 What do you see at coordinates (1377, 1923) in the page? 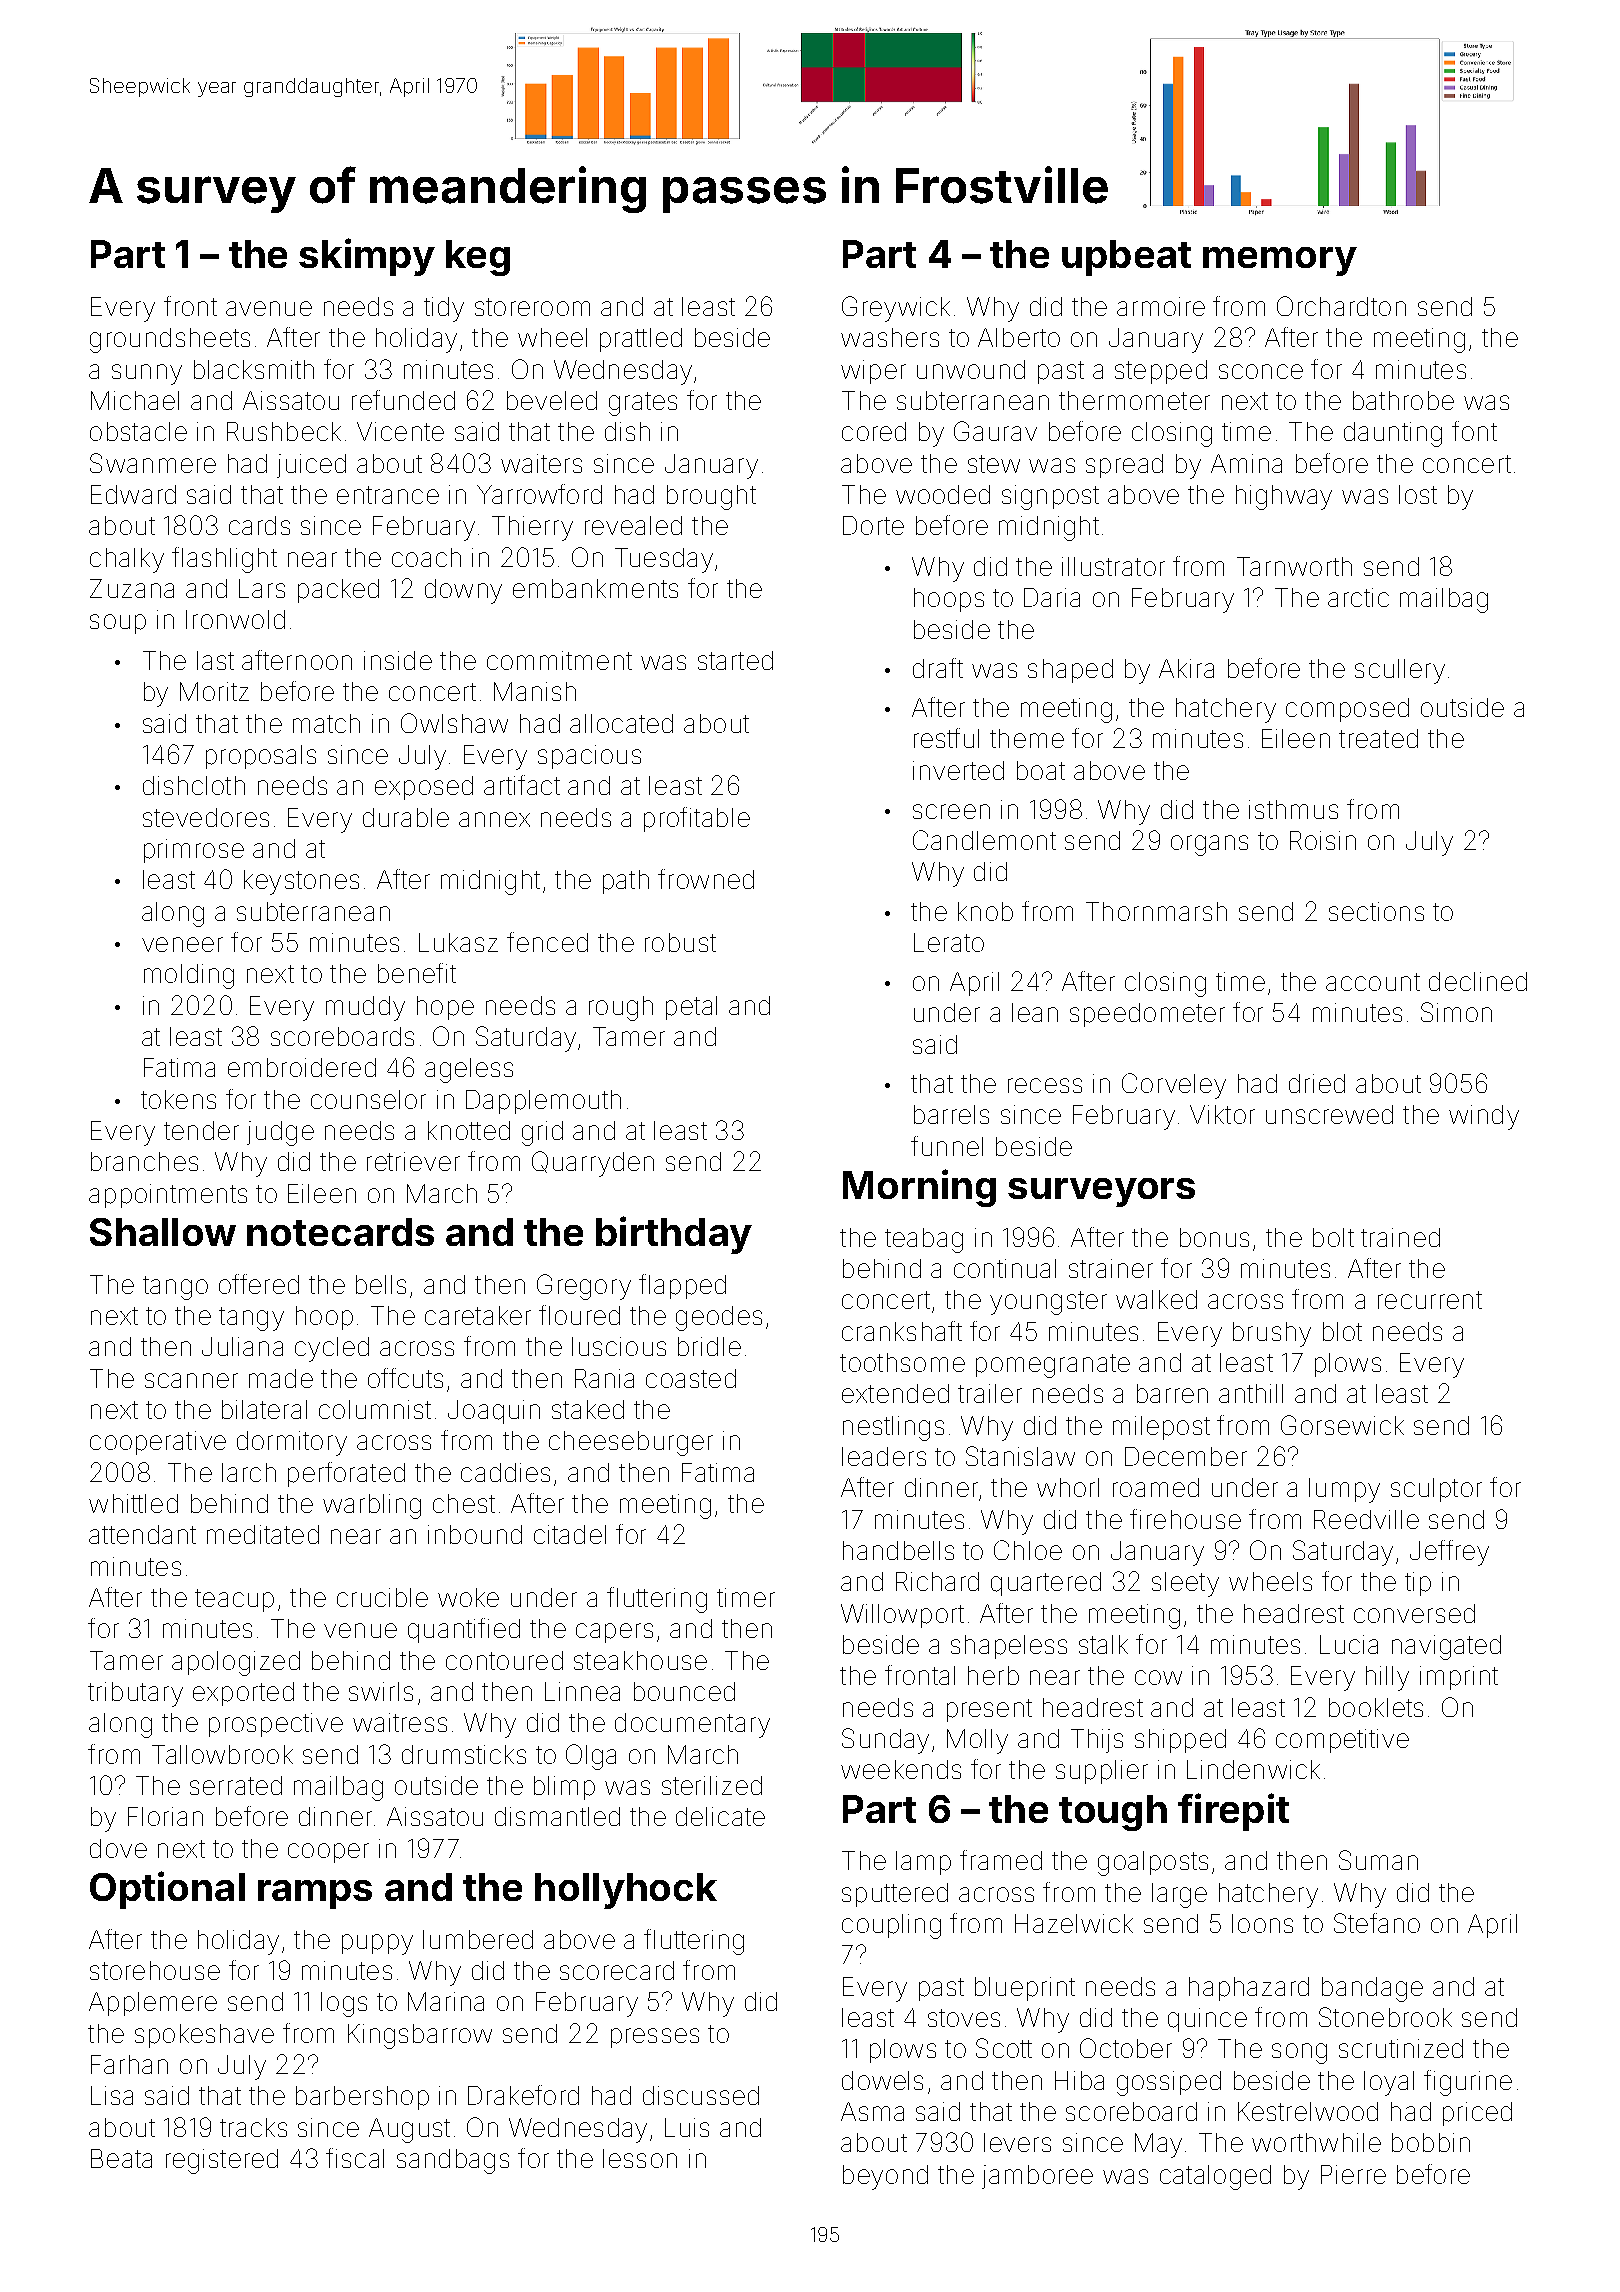
I see `Stefano` at bounding box center [1377, 1923].
